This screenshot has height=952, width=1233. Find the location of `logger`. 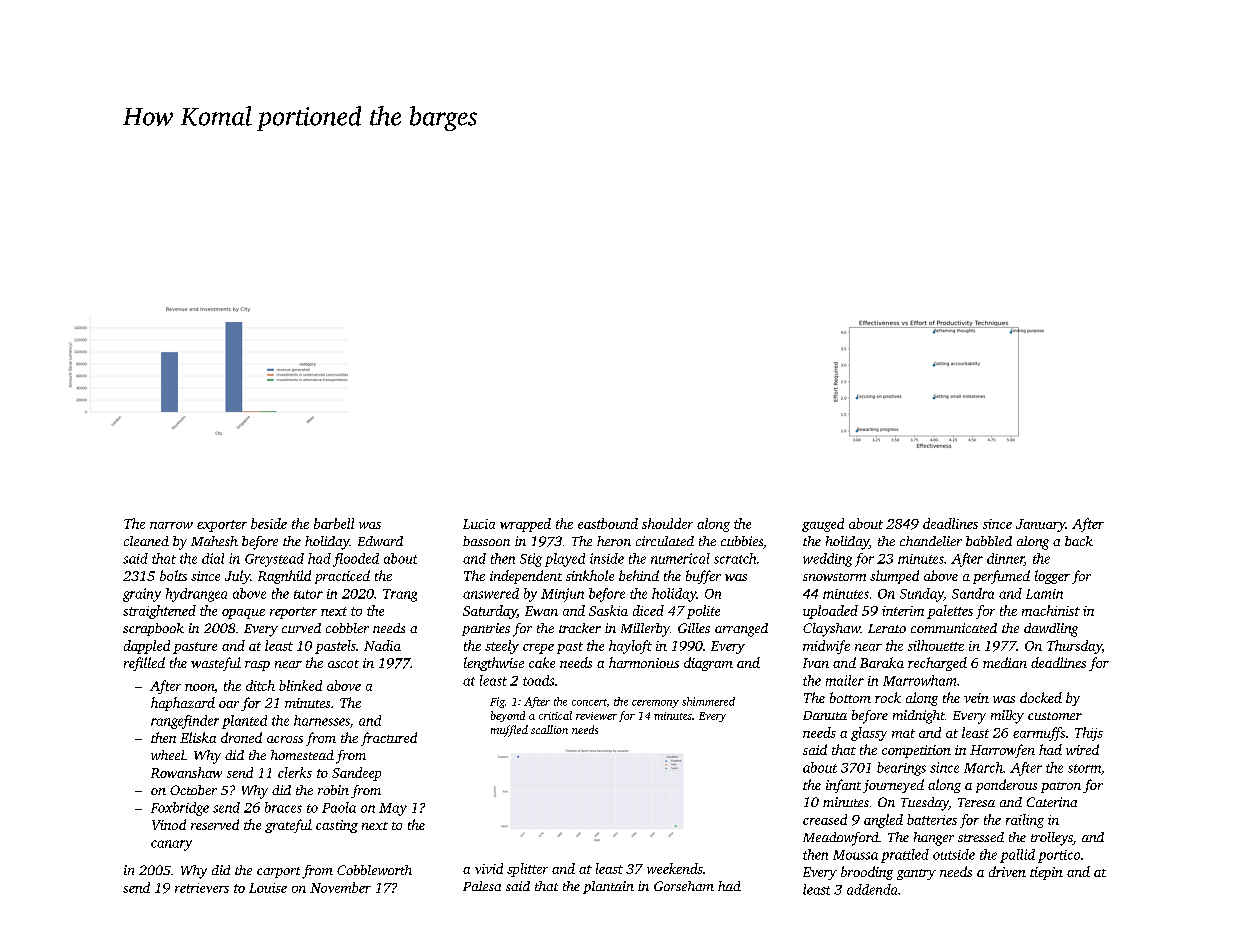

logger is located at coordinates (1052, 577).
